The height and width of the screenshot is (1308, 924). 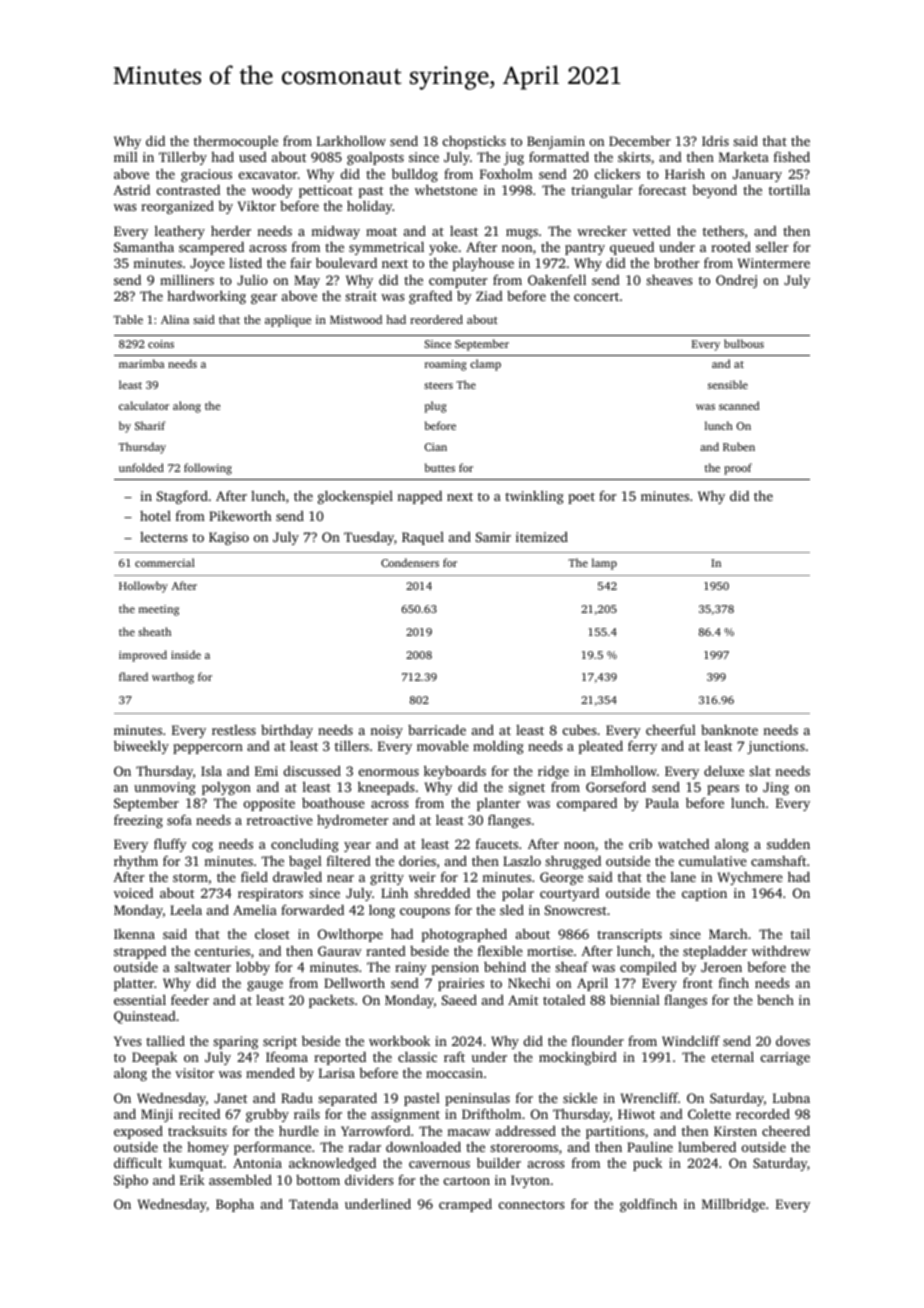 What do you see at coordinates (728, 384) in the screenshot?
I see `sensible` at bounding box center [728, 384].
